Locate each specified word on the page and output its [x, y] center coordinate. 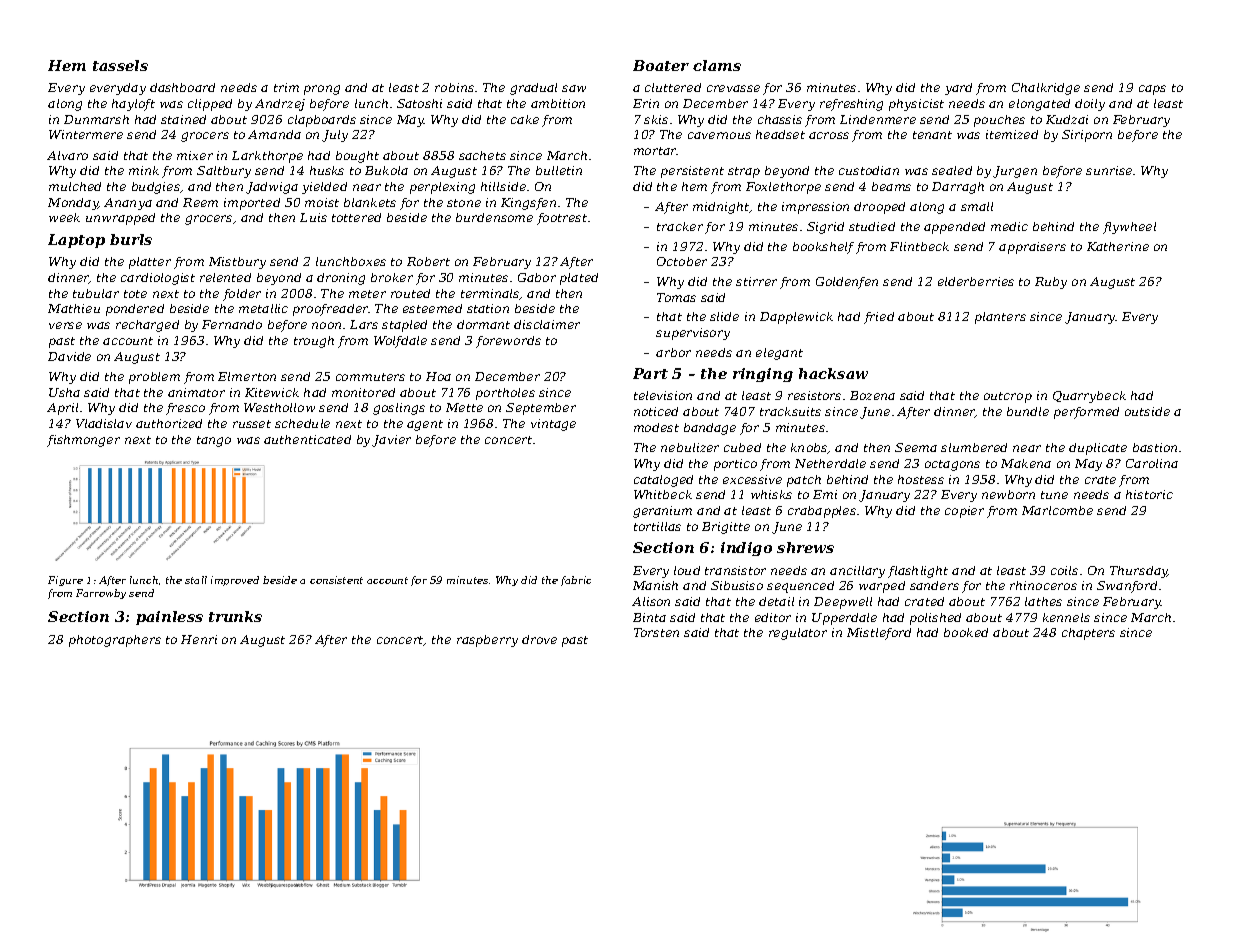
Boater [661, 65]
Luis [313, 217]
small [977, 206]
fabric [576, 581]
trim [286, 87]
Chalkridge [1046, 89]
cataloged [663, 481]
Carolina [1152, 463]
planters [1000, 318]
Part [650, 373]
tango [214, 441]
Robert [428, 261]
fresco [185, 409]
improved [235, 581]
